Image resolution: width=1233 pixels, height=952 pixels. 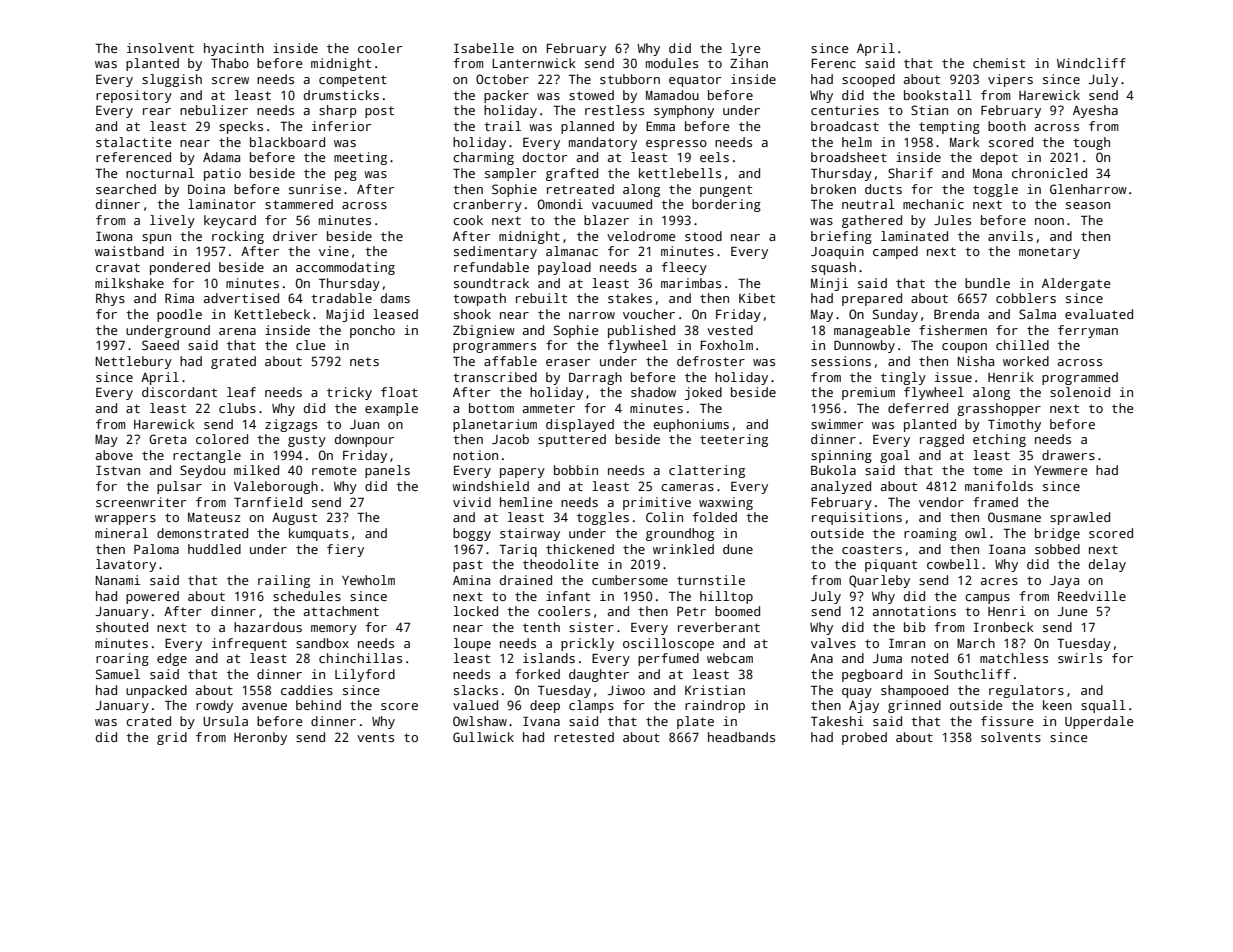 I want to click on rocking, so click(x=238, y=237).
